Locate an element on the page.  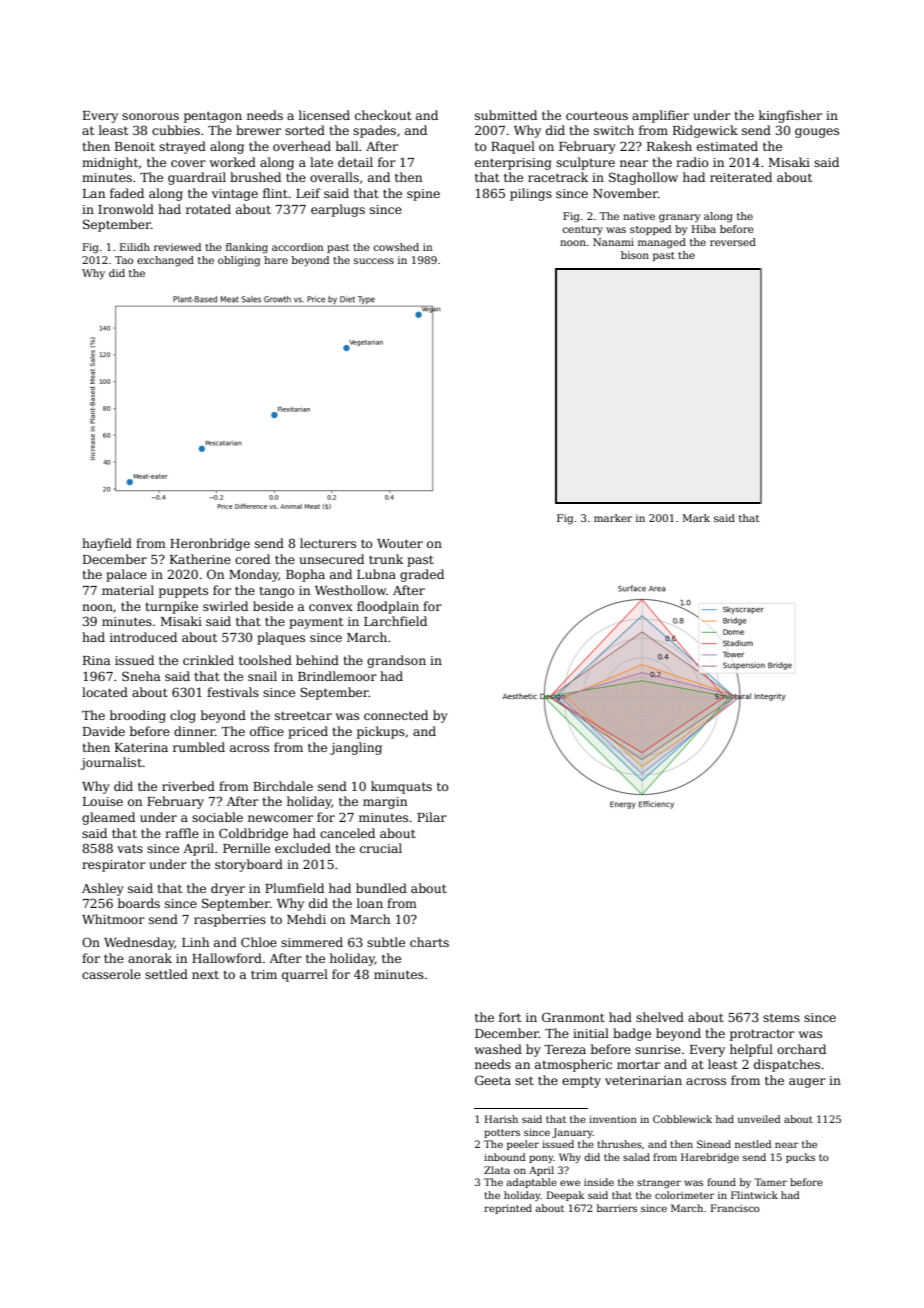
stems is located at coordinates (781, 1017).
